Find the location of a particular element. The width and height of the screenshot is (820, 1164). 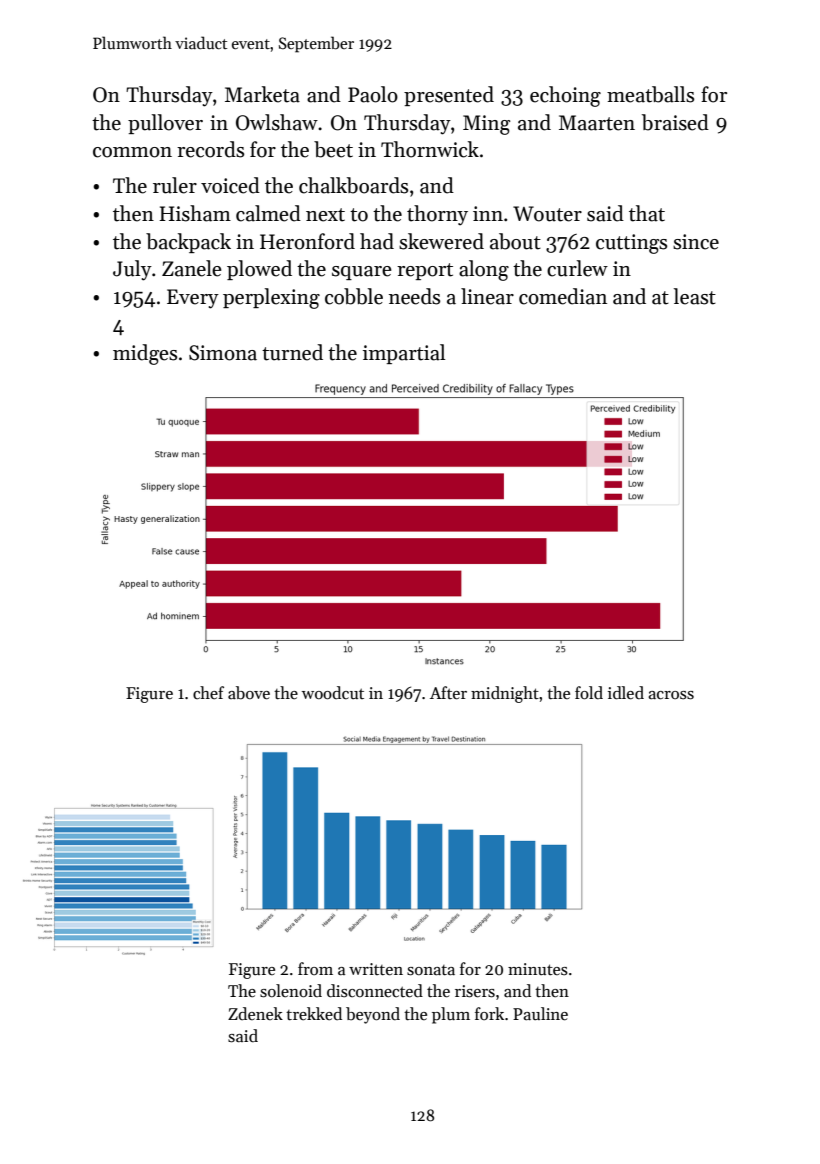

above is located at coordinates (249, 693).
